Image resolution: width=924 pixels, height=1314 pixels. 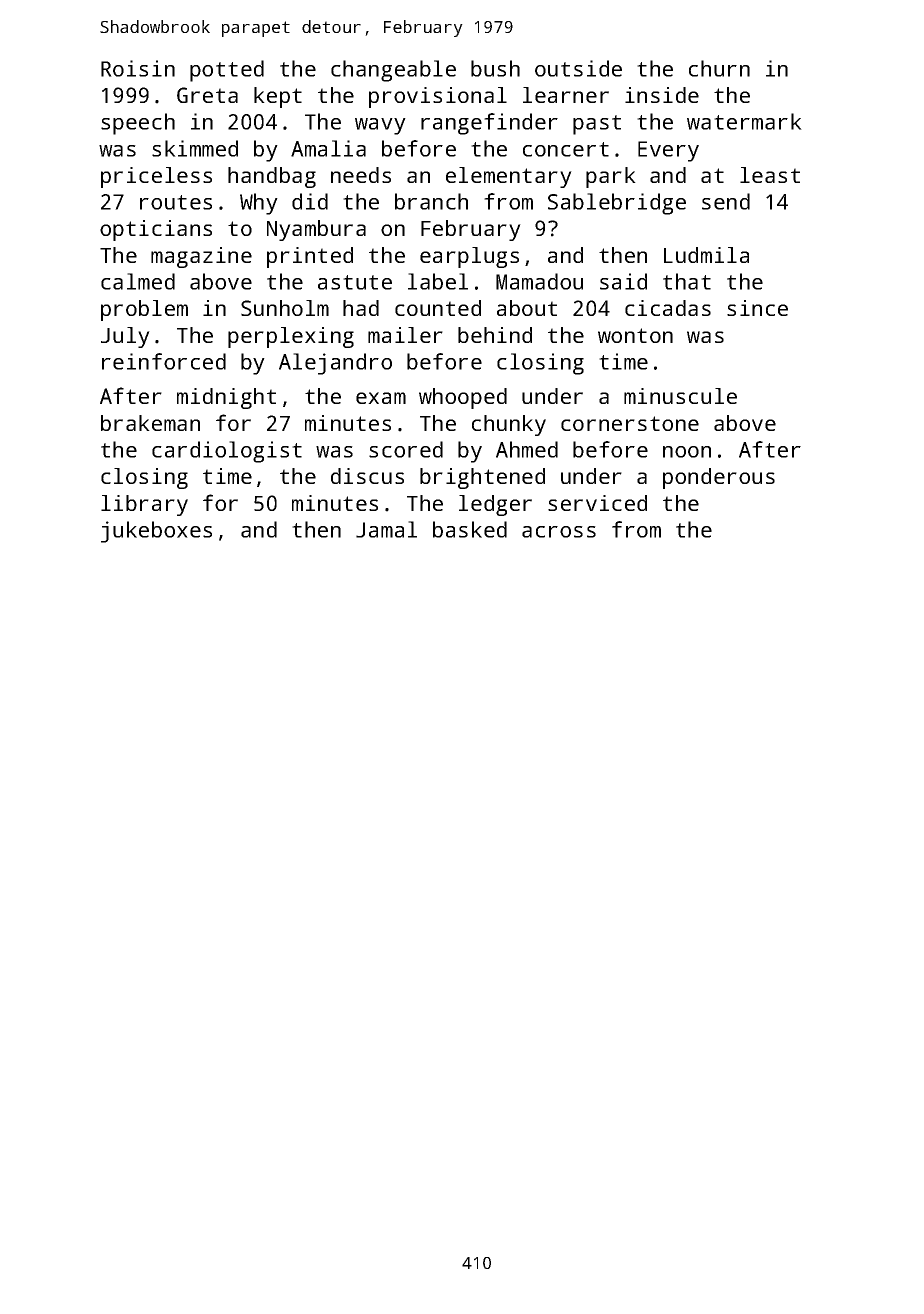 What do you see at coordinates (719, 68) in the image?
I see `churn` at bounding box center [719, 68].
